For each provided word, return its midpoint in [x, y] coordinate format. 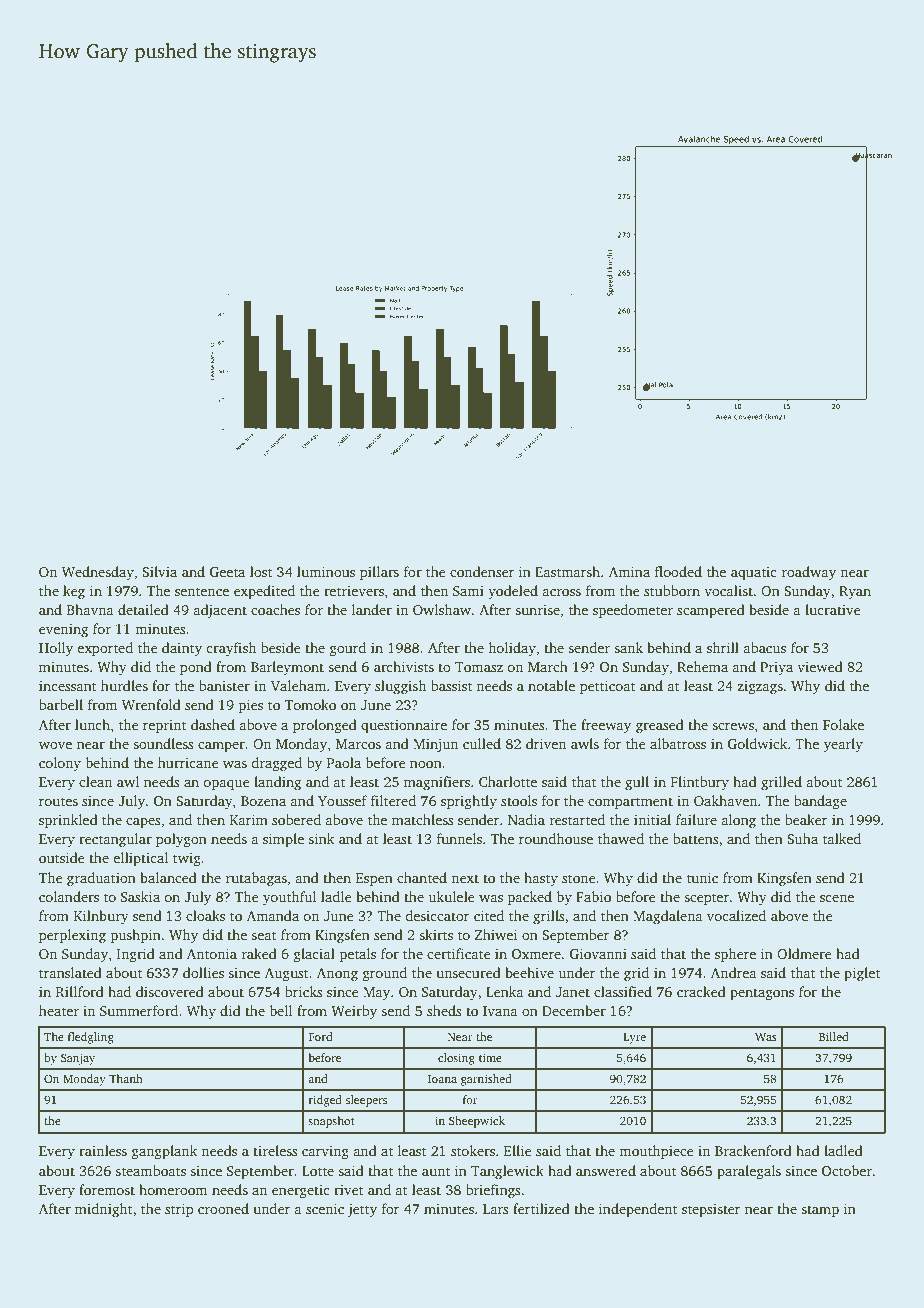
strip [179, 1210]
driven [546, 743]
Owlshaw [442, 609]
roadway [809, 573]
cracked [701, 991]
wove [55, 745]
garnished [486, 1080]
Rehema [702, 666]
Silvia [159, 571]
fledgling [91, 1038]
